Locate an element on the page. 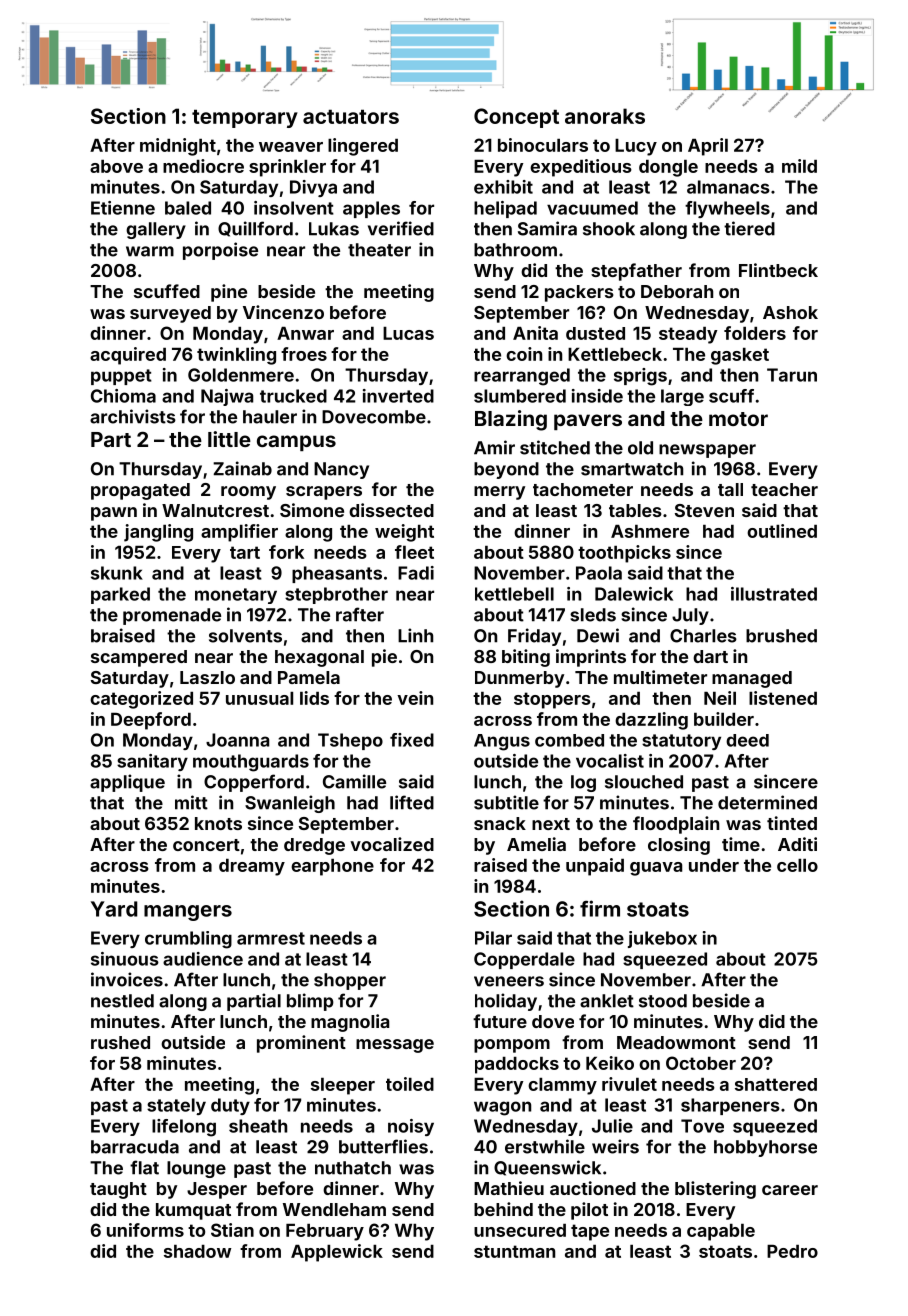 The image size is (908, 1316). lingered is located at coordinates (363, 147).
